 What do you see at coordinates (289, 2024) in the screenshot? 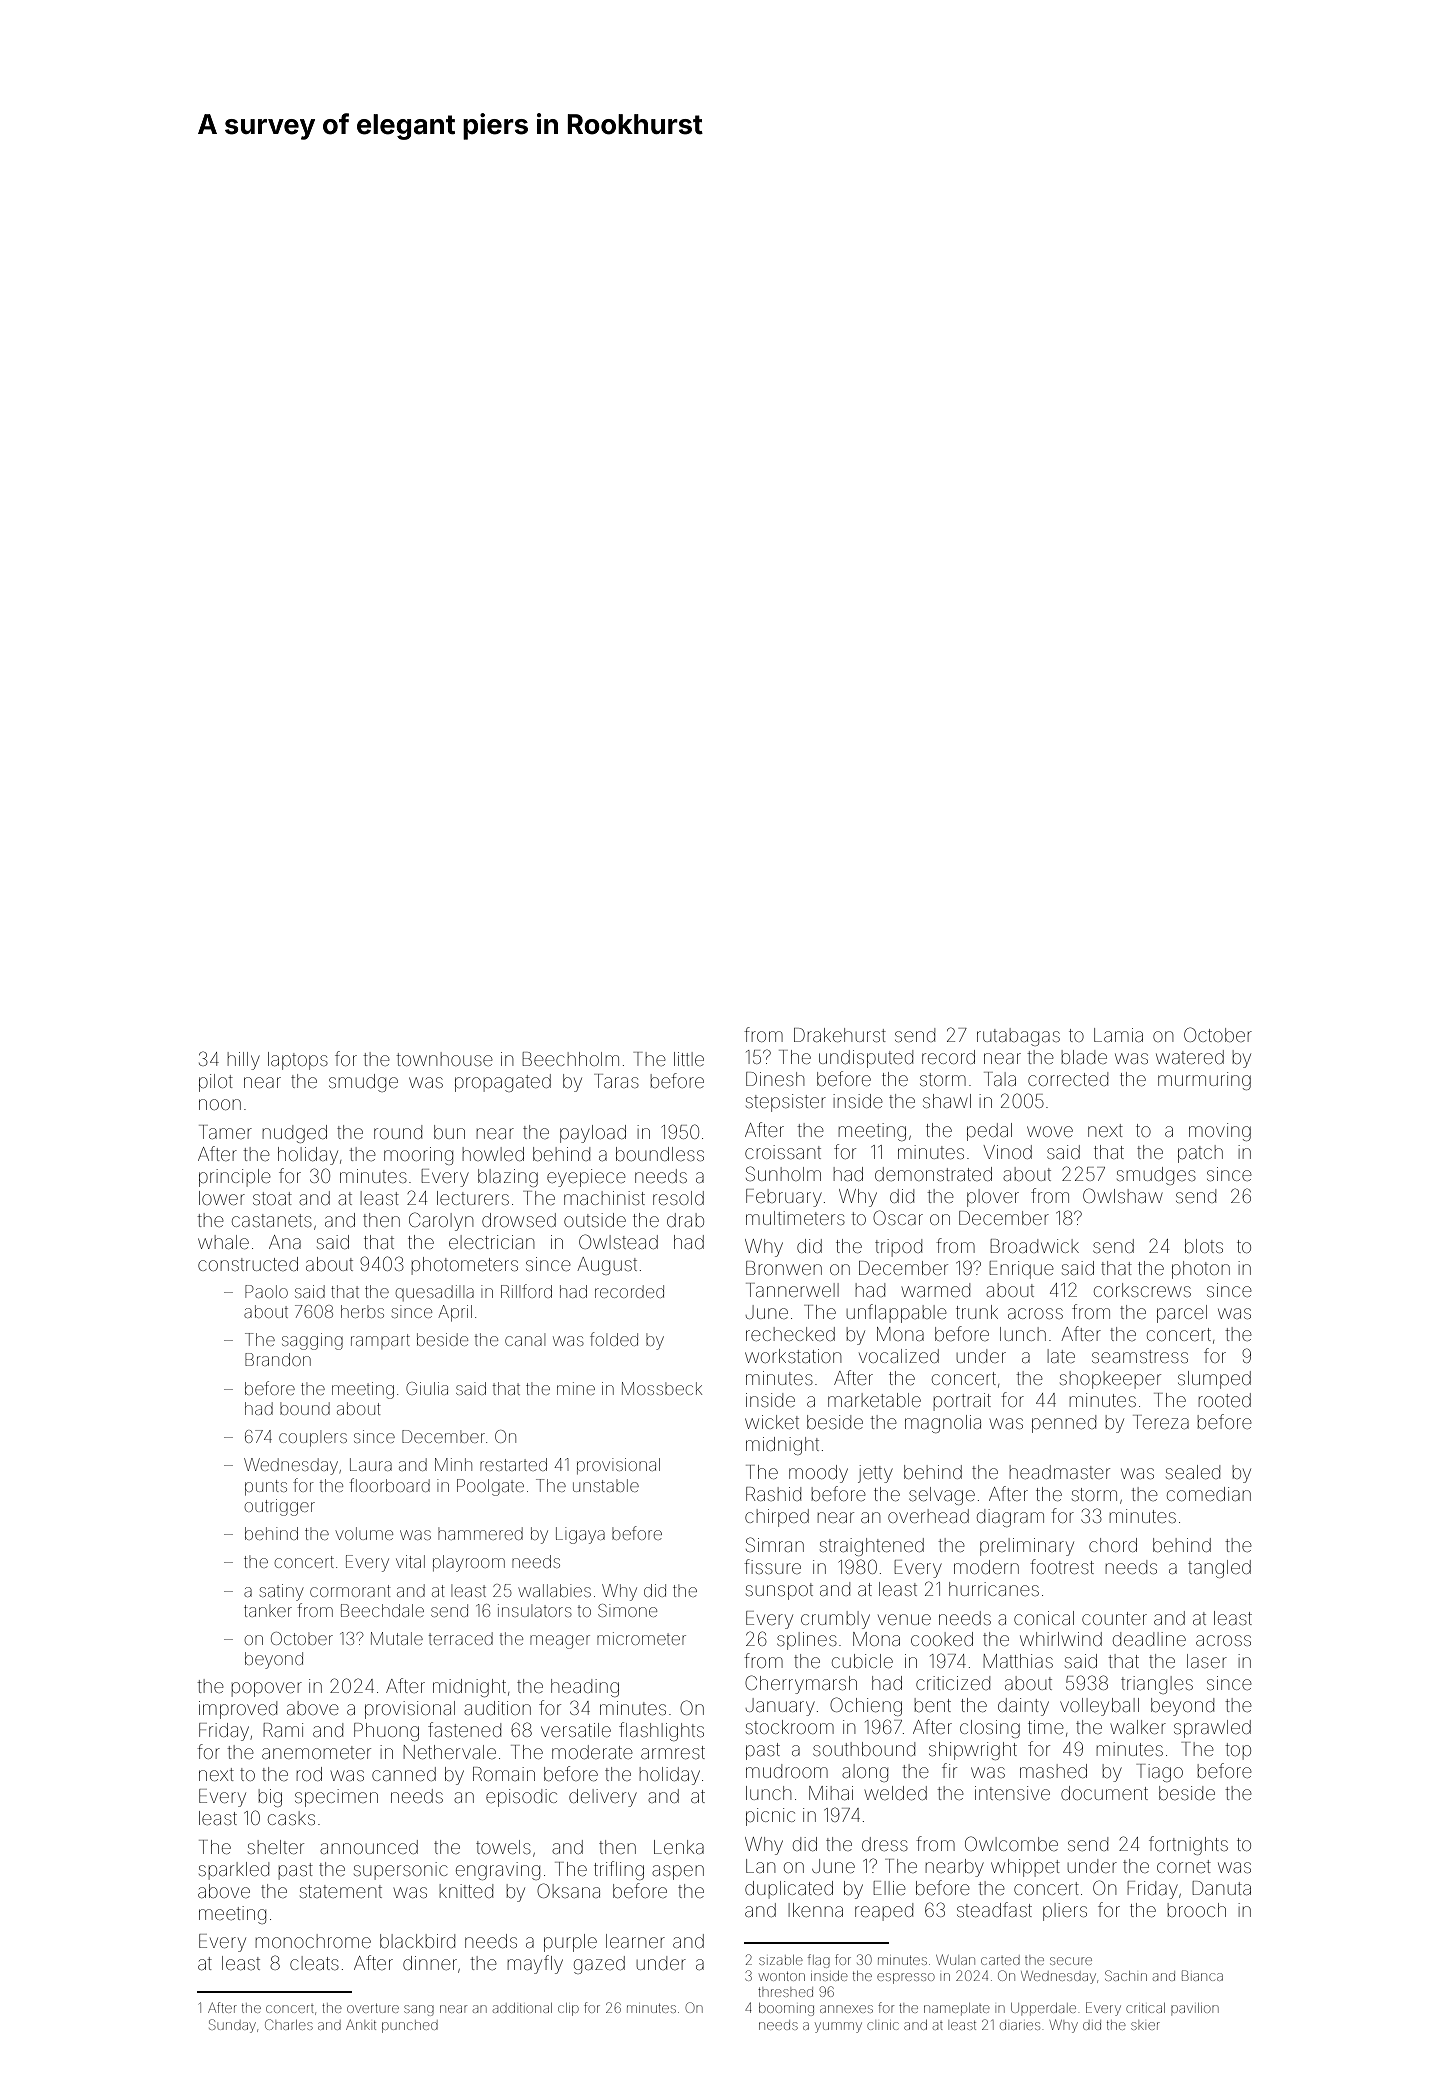
I see `Charles` at bounding box center [289, 2024].
